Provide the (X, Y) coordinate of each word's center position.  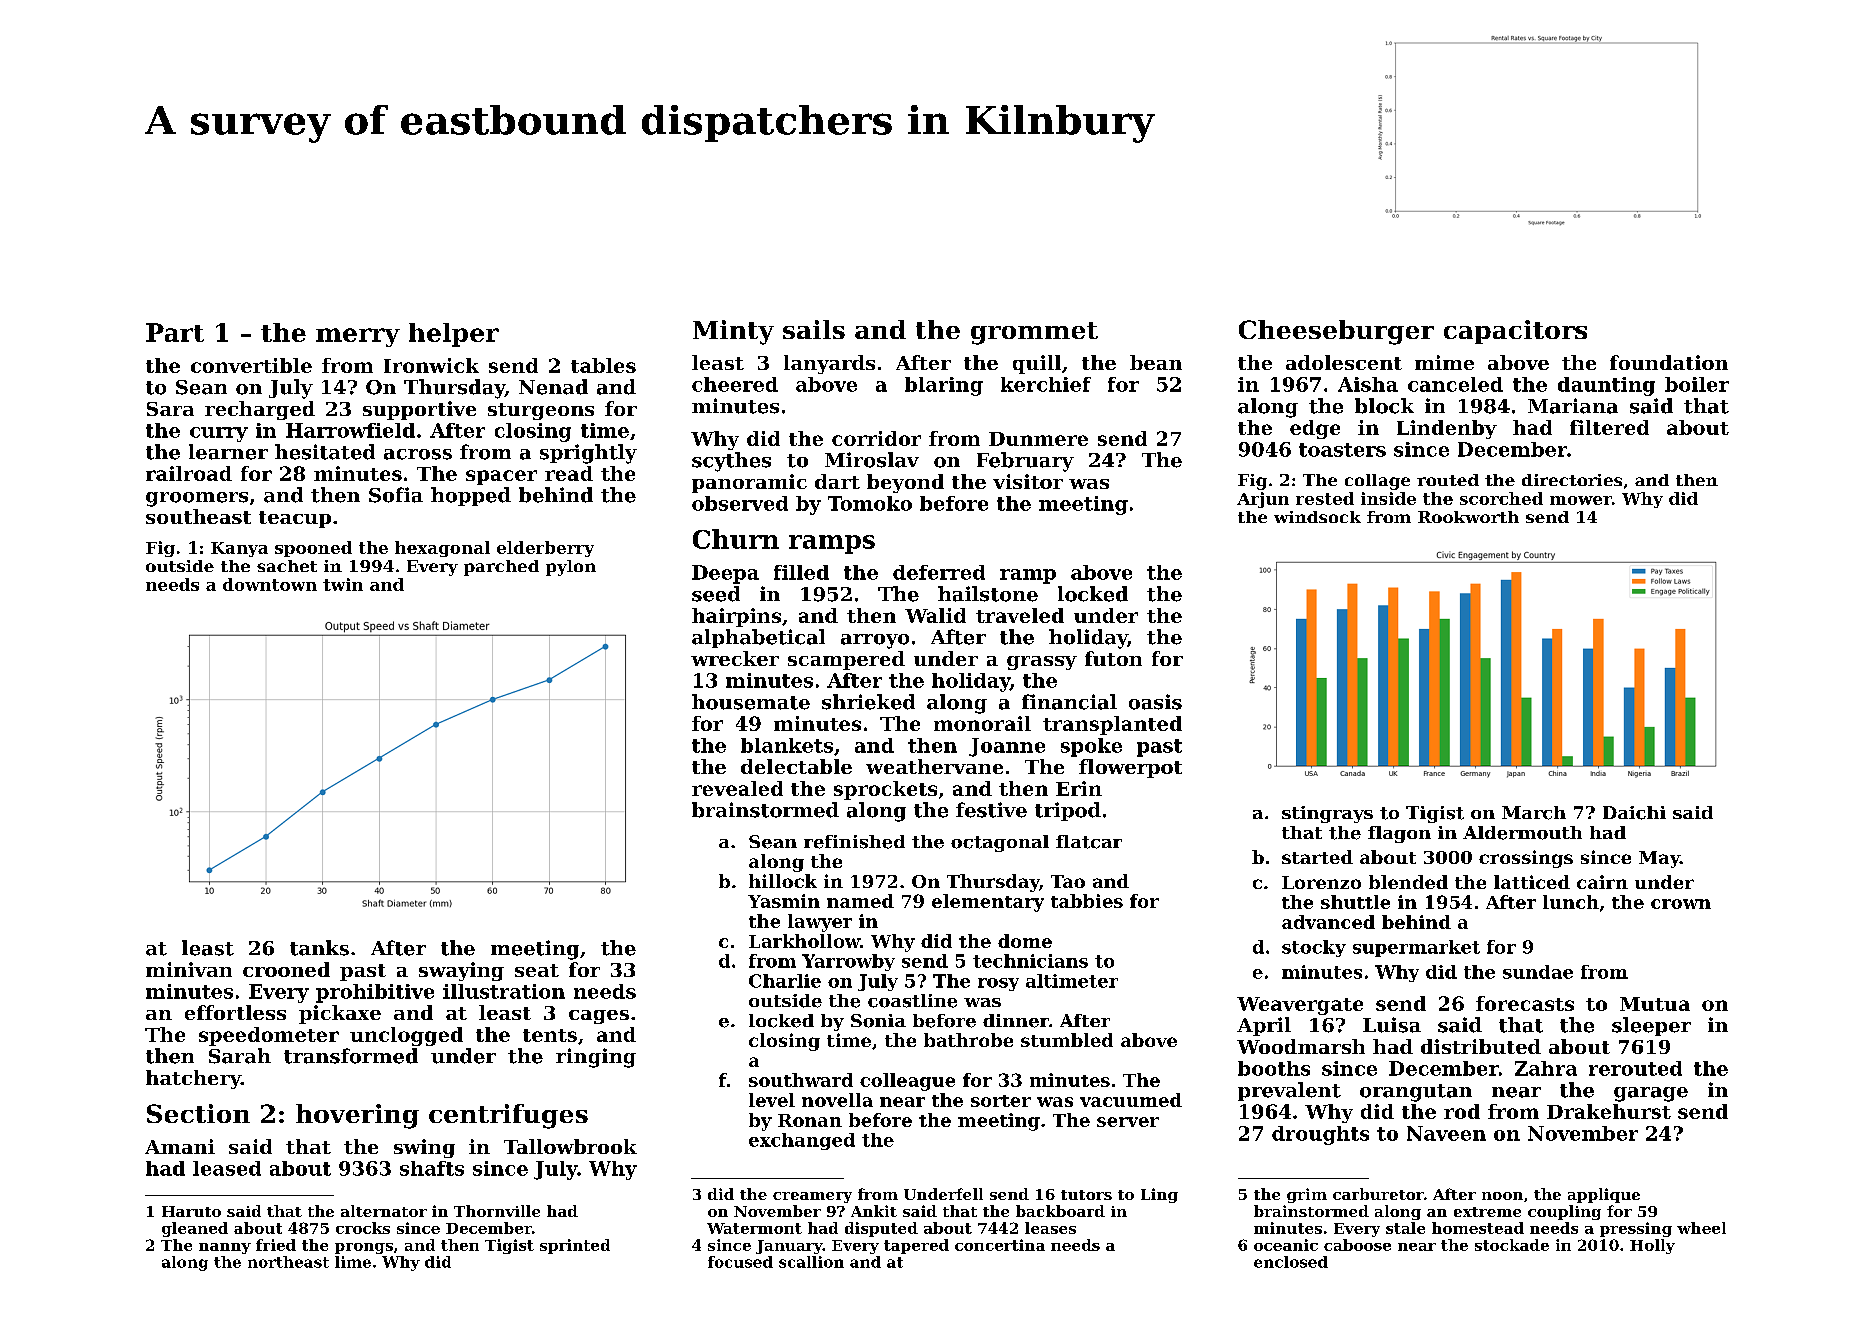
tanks (319, 948)
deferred (939, 572)
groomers (197, 499)
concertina (1000, 1245)
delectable (796, 766)
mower (1581, 500)
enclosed (1291, 1262)
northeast (288, 1262)
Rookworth (1468, 517)
